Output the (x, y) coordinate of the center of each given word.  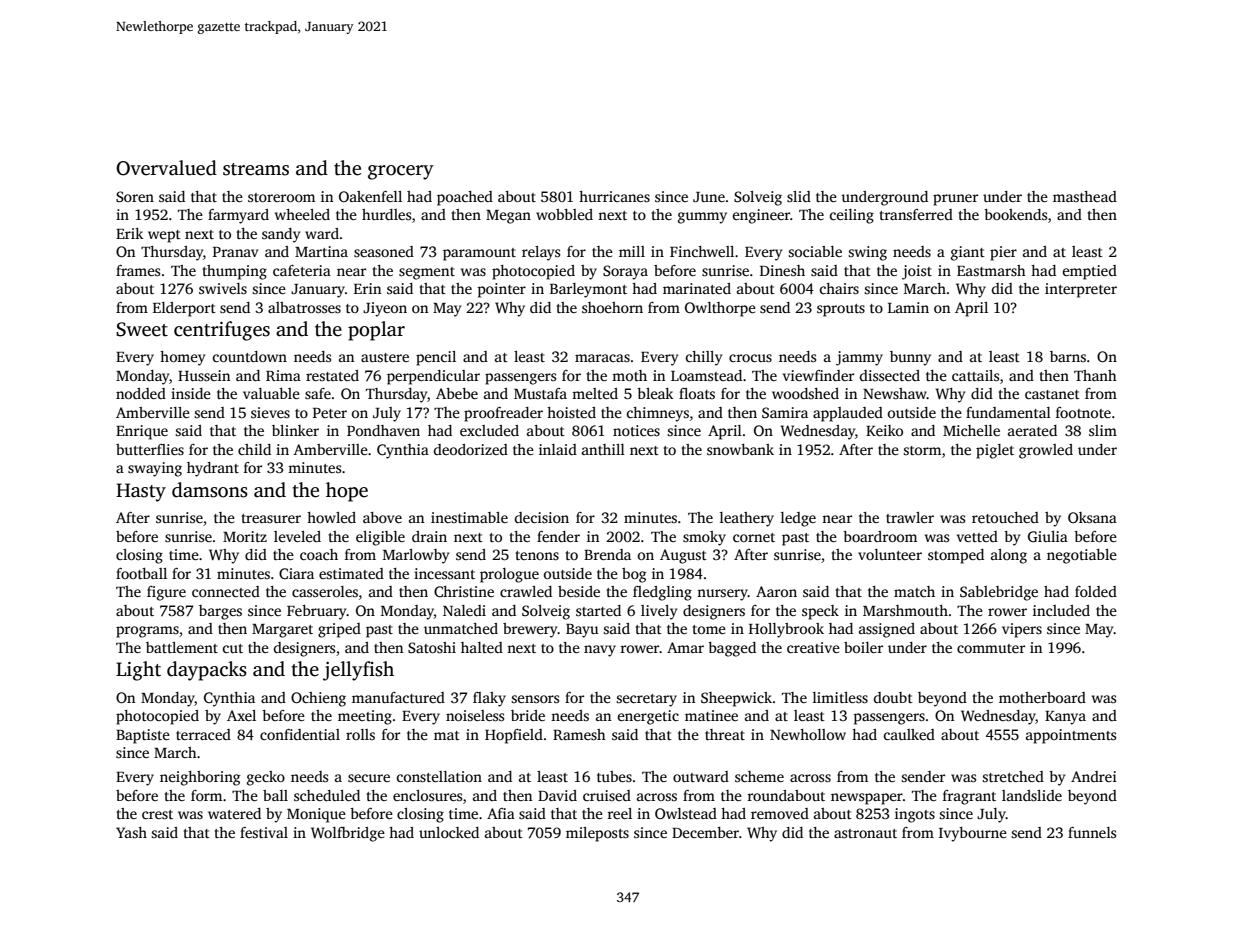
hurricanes (614, 196)
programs (147, 632)
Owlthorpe (720, 309)
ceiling (852, 216)
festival (264, 832)
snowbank (740, 449)
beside (579, 591)
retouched (1005, 517)
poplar (376, 331)
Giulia (1048, 536)
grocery (401, 172)
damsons (210, 490)
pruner (955, 200)
